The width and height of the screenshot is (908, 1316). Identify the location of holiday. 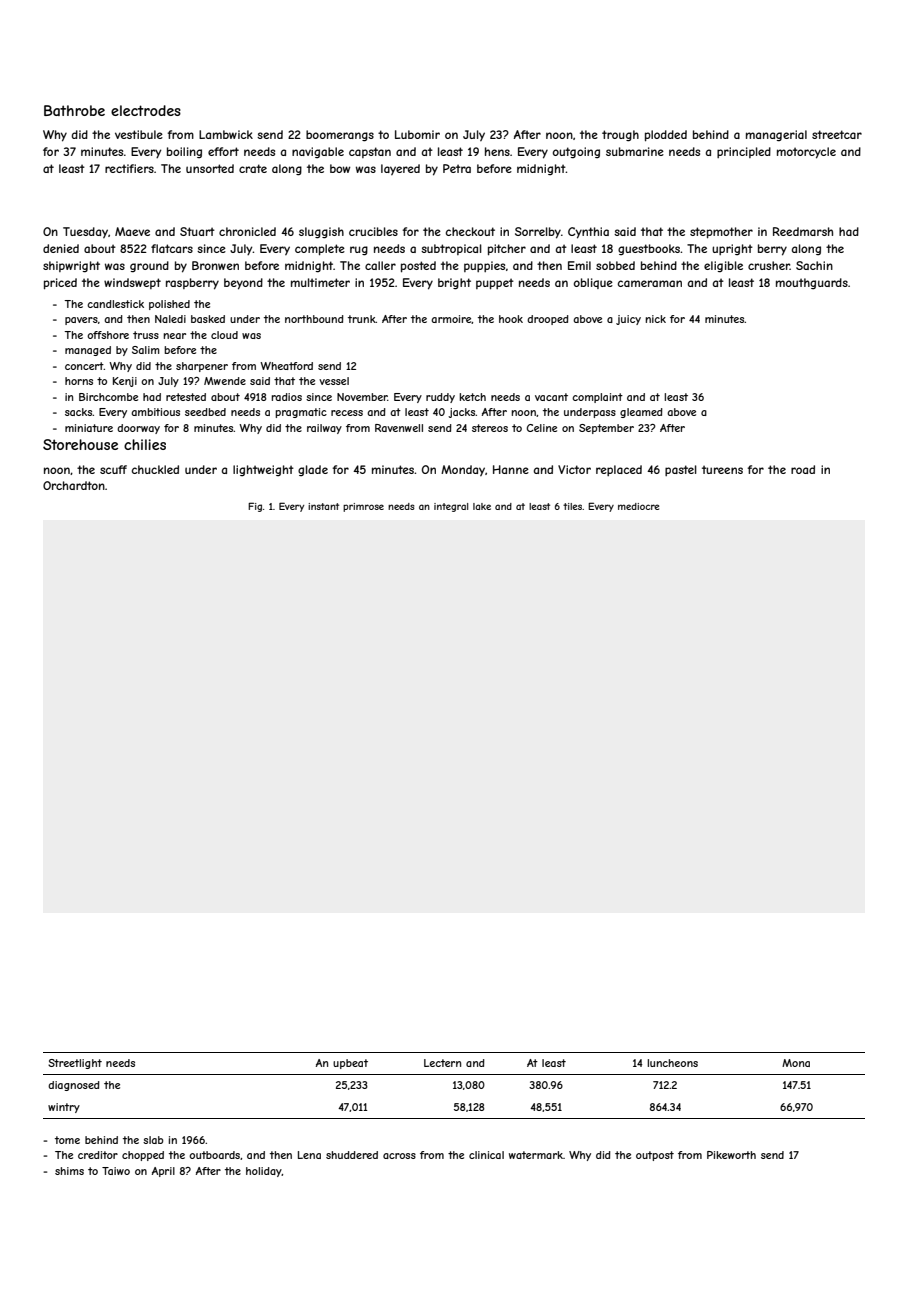
(264, 1172).
